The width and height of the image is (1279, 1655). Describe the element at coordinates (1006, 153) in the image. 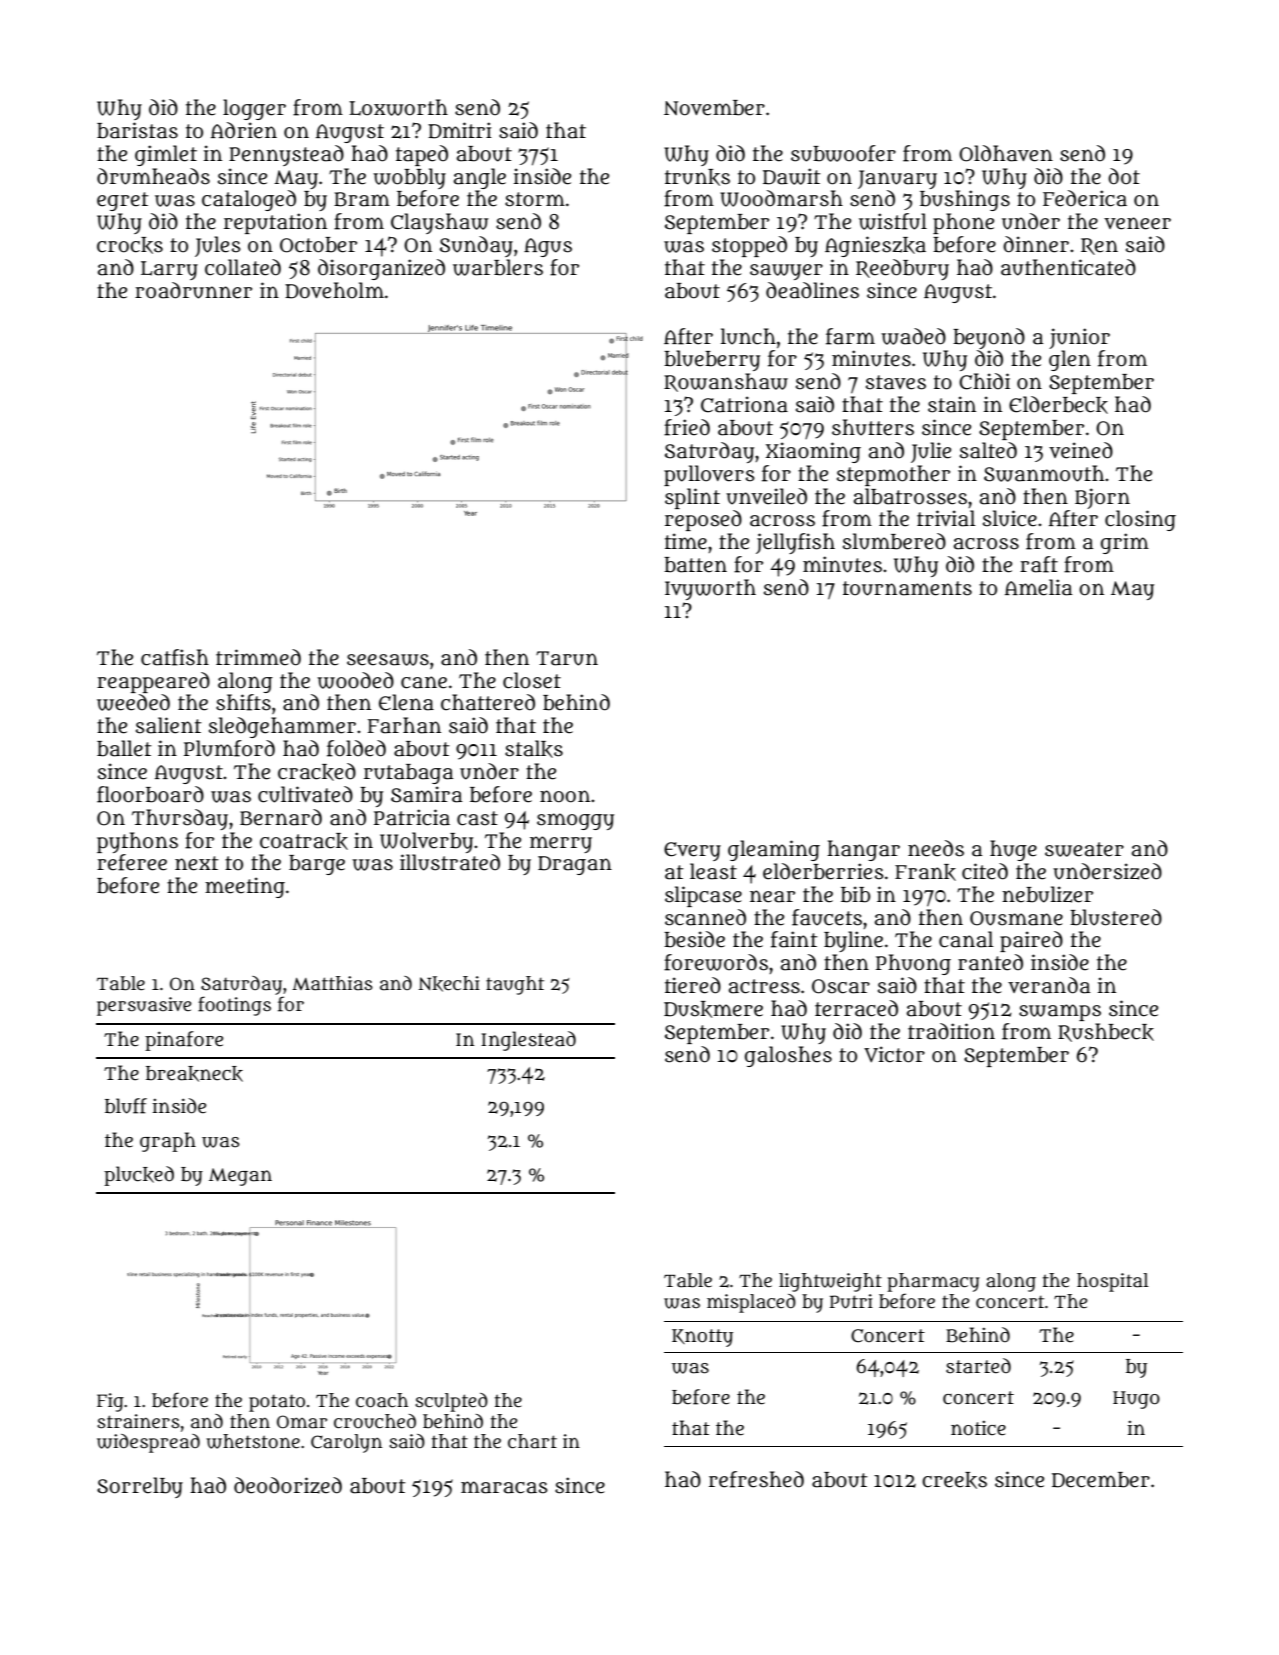

I see `Oldhaven` at that location.
